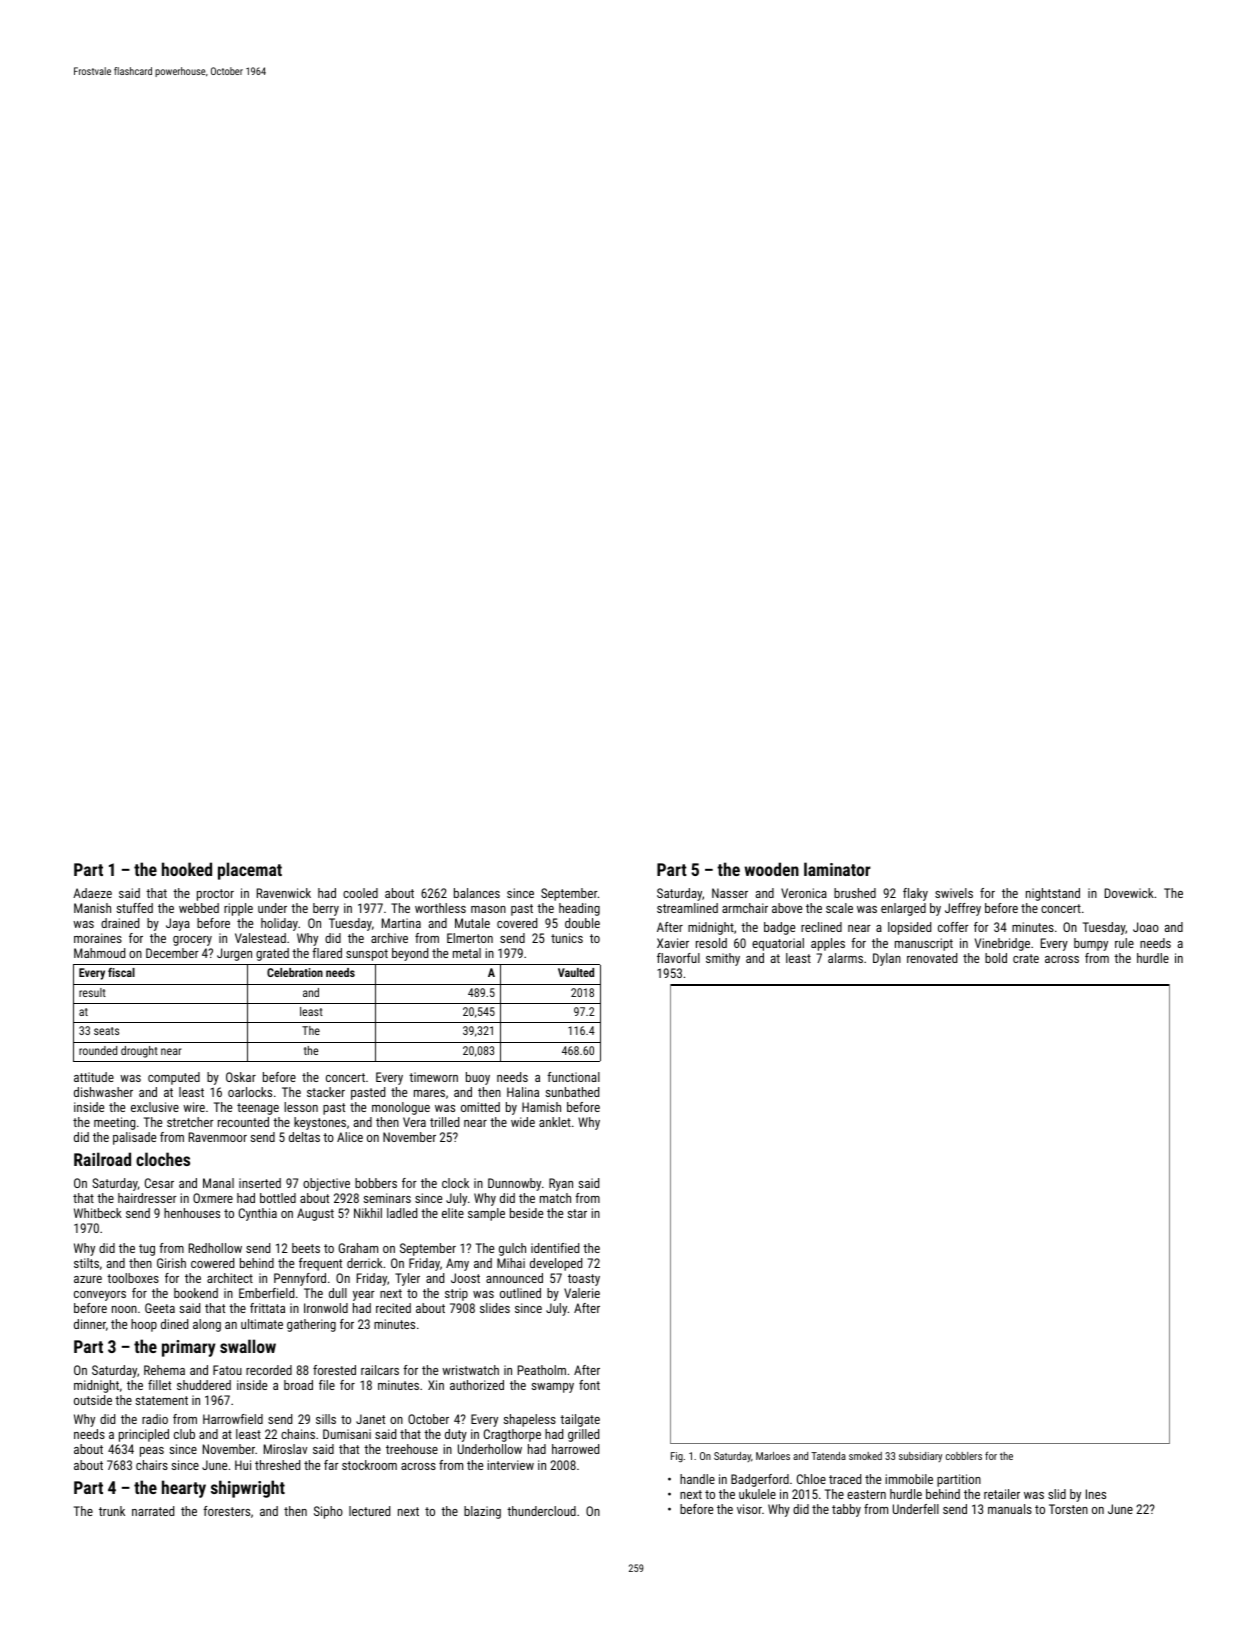 The width and height of the page is (1257, 1627). I want to click on toasty, so click(584, 1280).
